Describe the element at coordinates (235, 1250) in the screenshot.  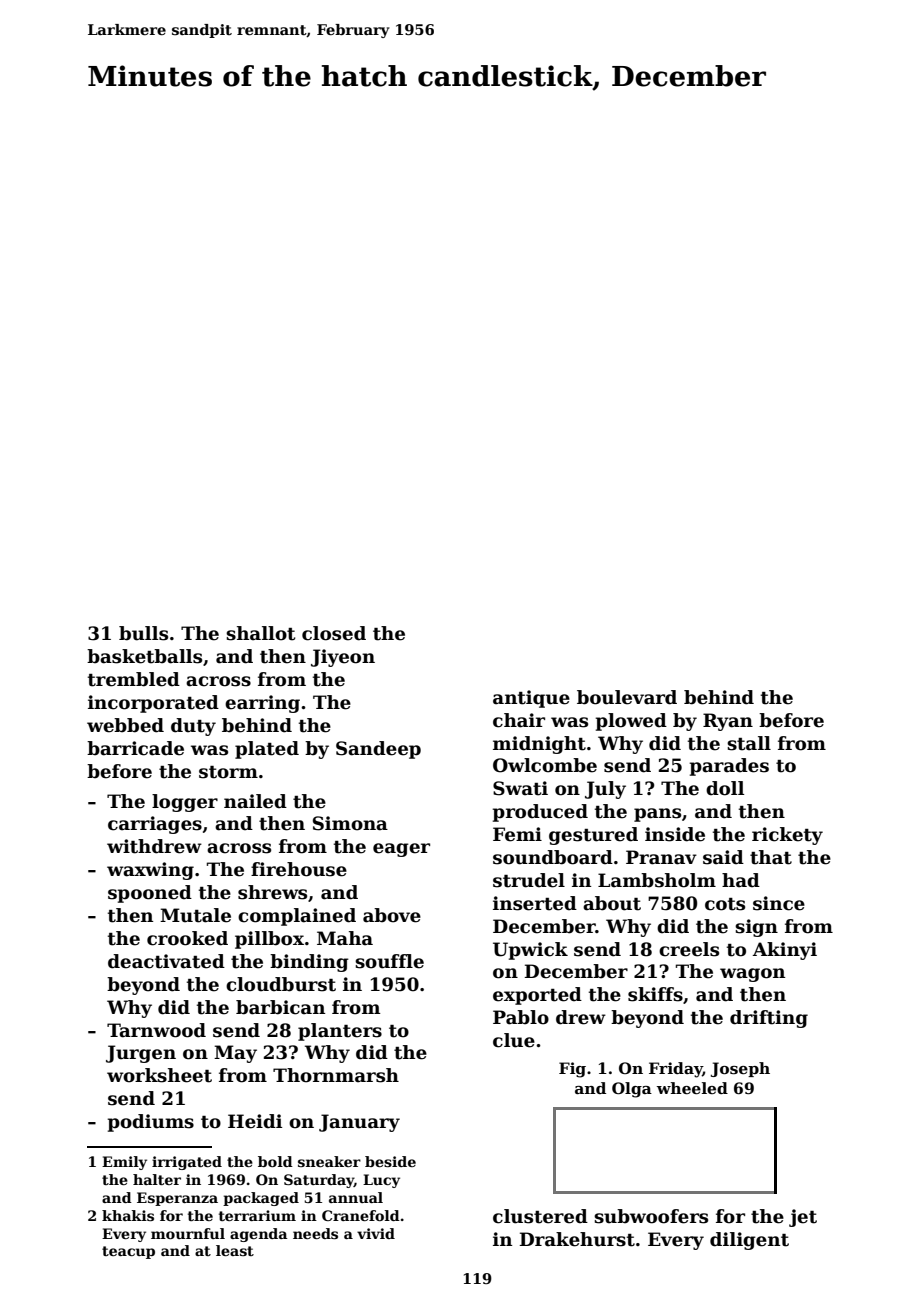
I see `least` at that location.
